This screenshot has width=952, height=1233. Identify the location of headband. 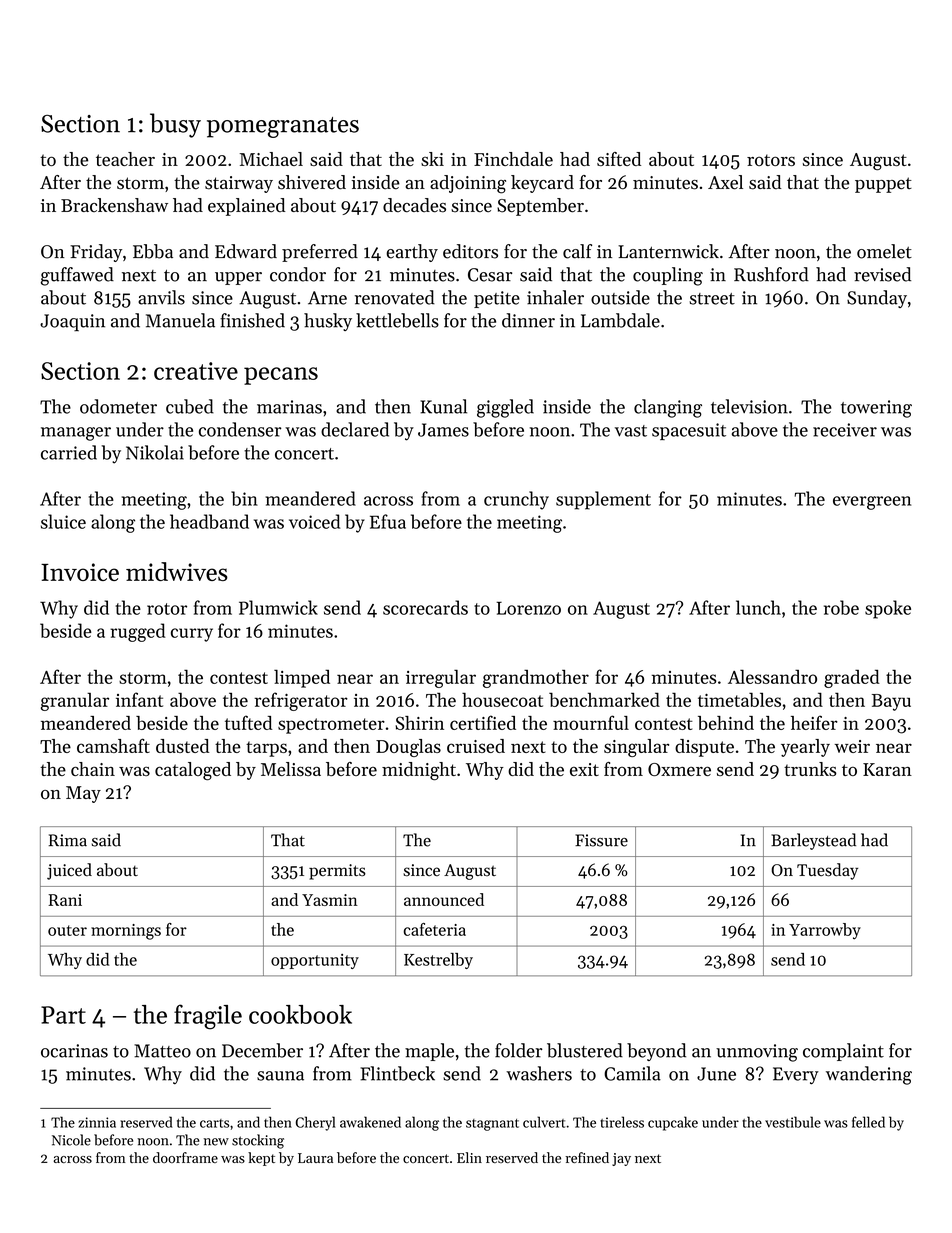
(209, 521).
